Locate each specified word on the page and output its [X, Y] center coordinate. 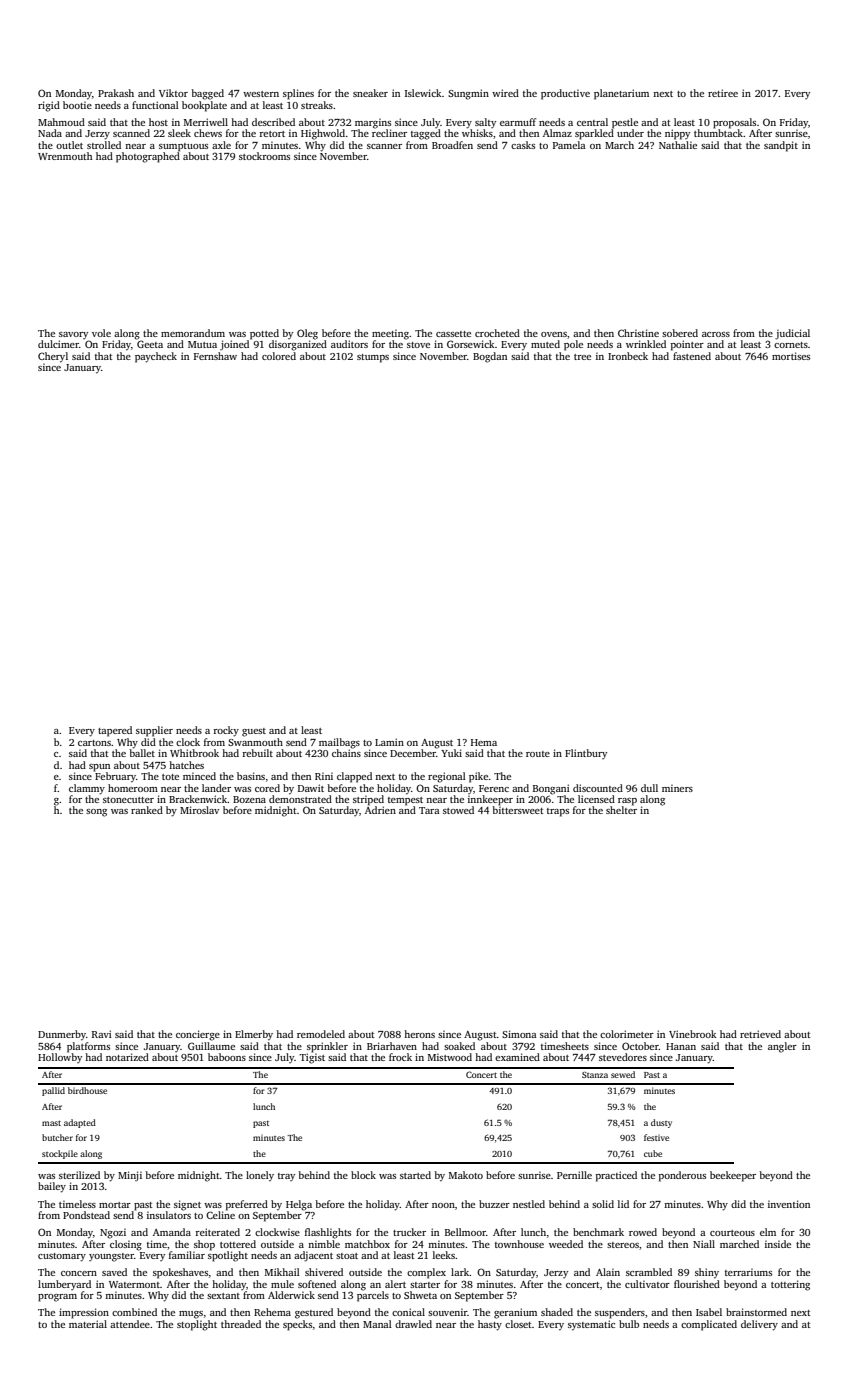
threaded [241, 1324]
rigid [49, 106]
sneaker [370, 93]
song [96, 813]
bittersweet [518, 810]
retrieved [760, 1034]
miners [677, 788]
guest [254, 732]
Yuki [451, 753]
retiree [723, 93]
